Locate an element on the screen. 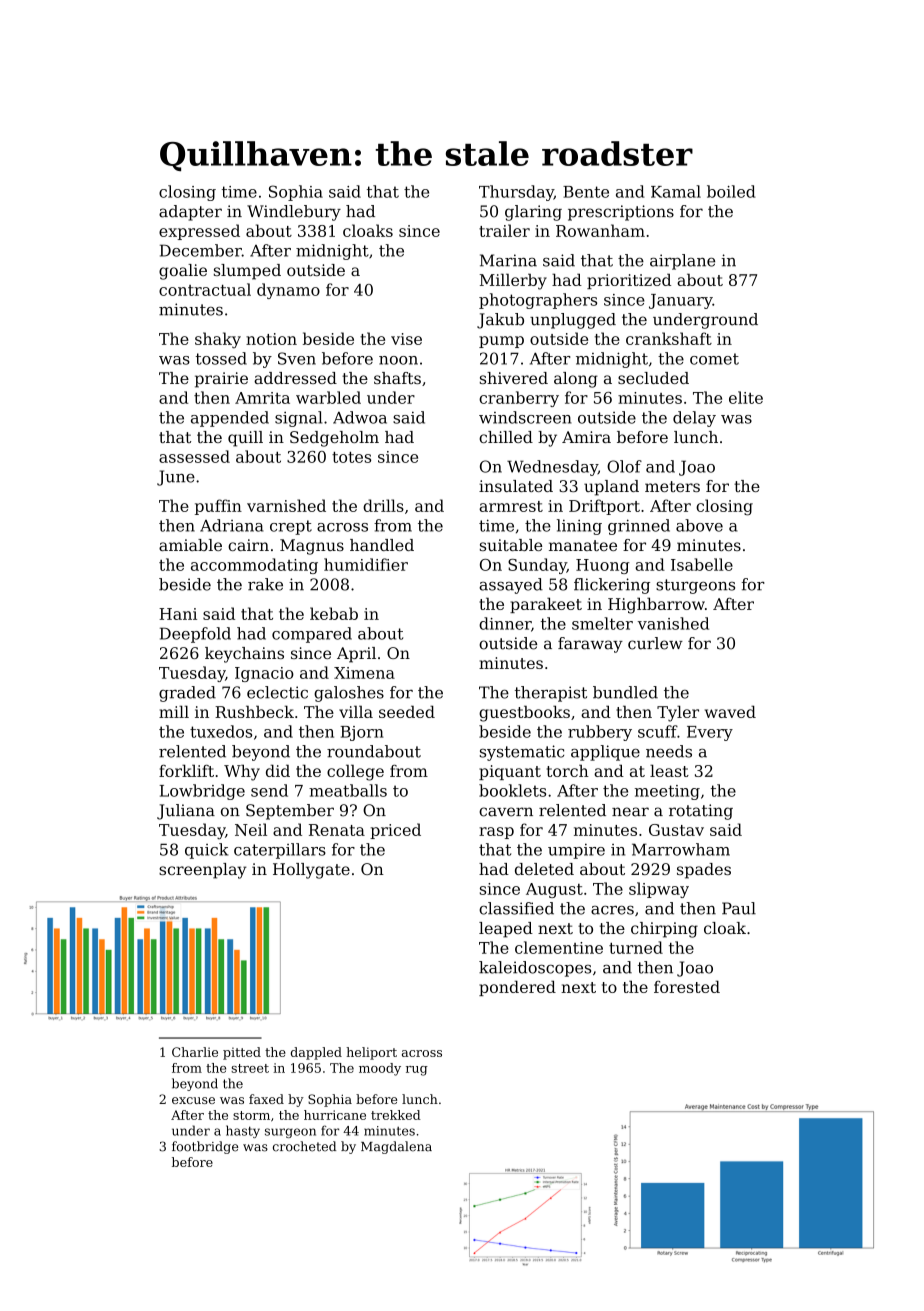 This screenshot has height=1311, width=924. waved is located at coordinates (730, 711).
